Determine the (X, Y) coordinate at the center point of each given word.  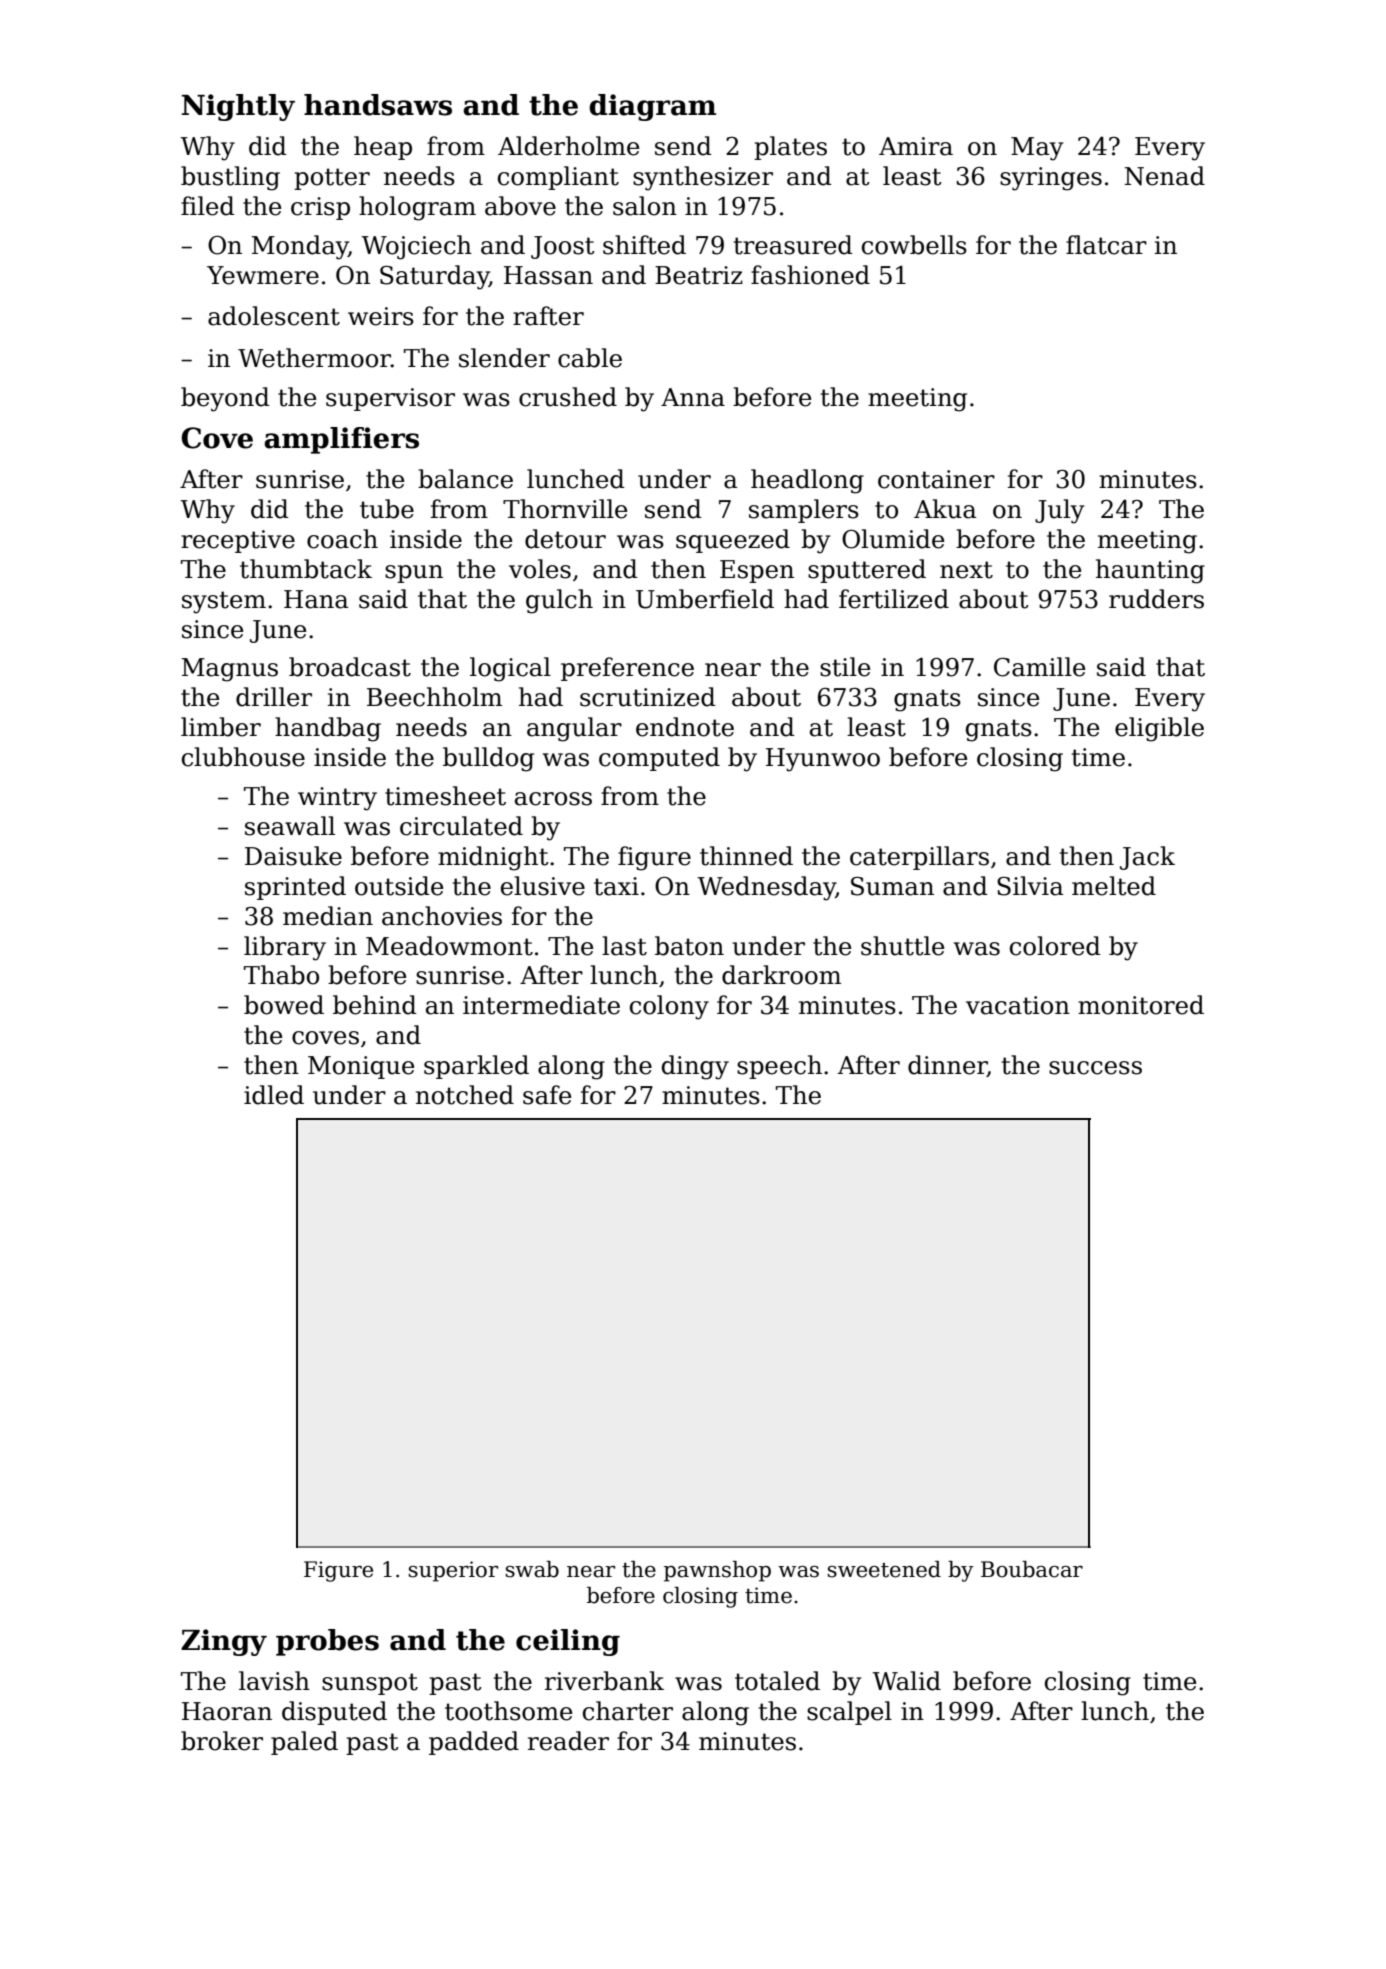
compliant (558, 178)
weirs (381, 316)
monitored (1141, 1005)
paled (304, 1743)
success (1095, 1068)
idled (274, 1095)
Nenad (1165, 176)
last (624, 946)
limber (221, 727)
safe (547, 1095)
